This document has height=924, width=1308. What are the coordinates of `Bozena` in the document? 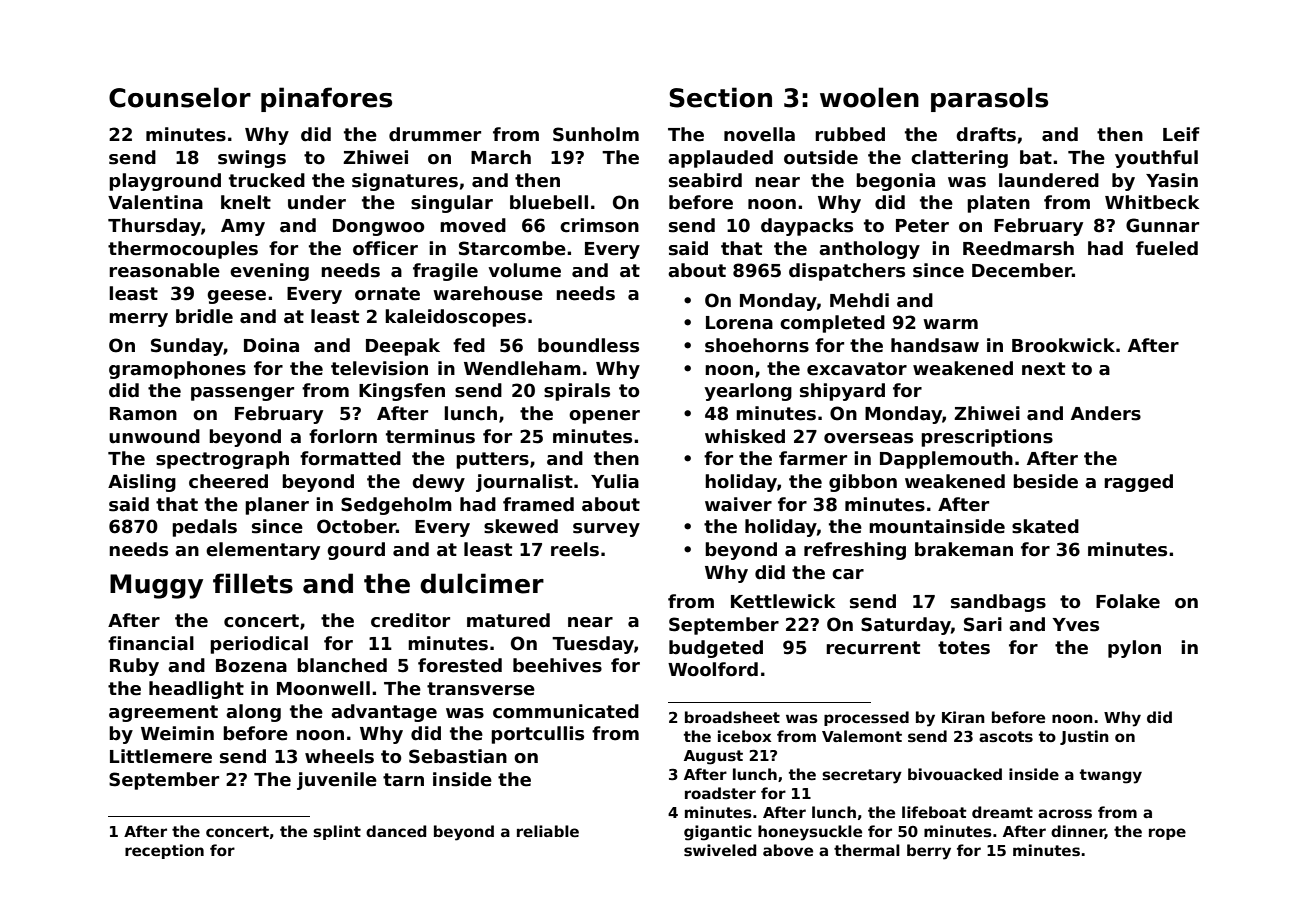 It's located at (251, 666).
